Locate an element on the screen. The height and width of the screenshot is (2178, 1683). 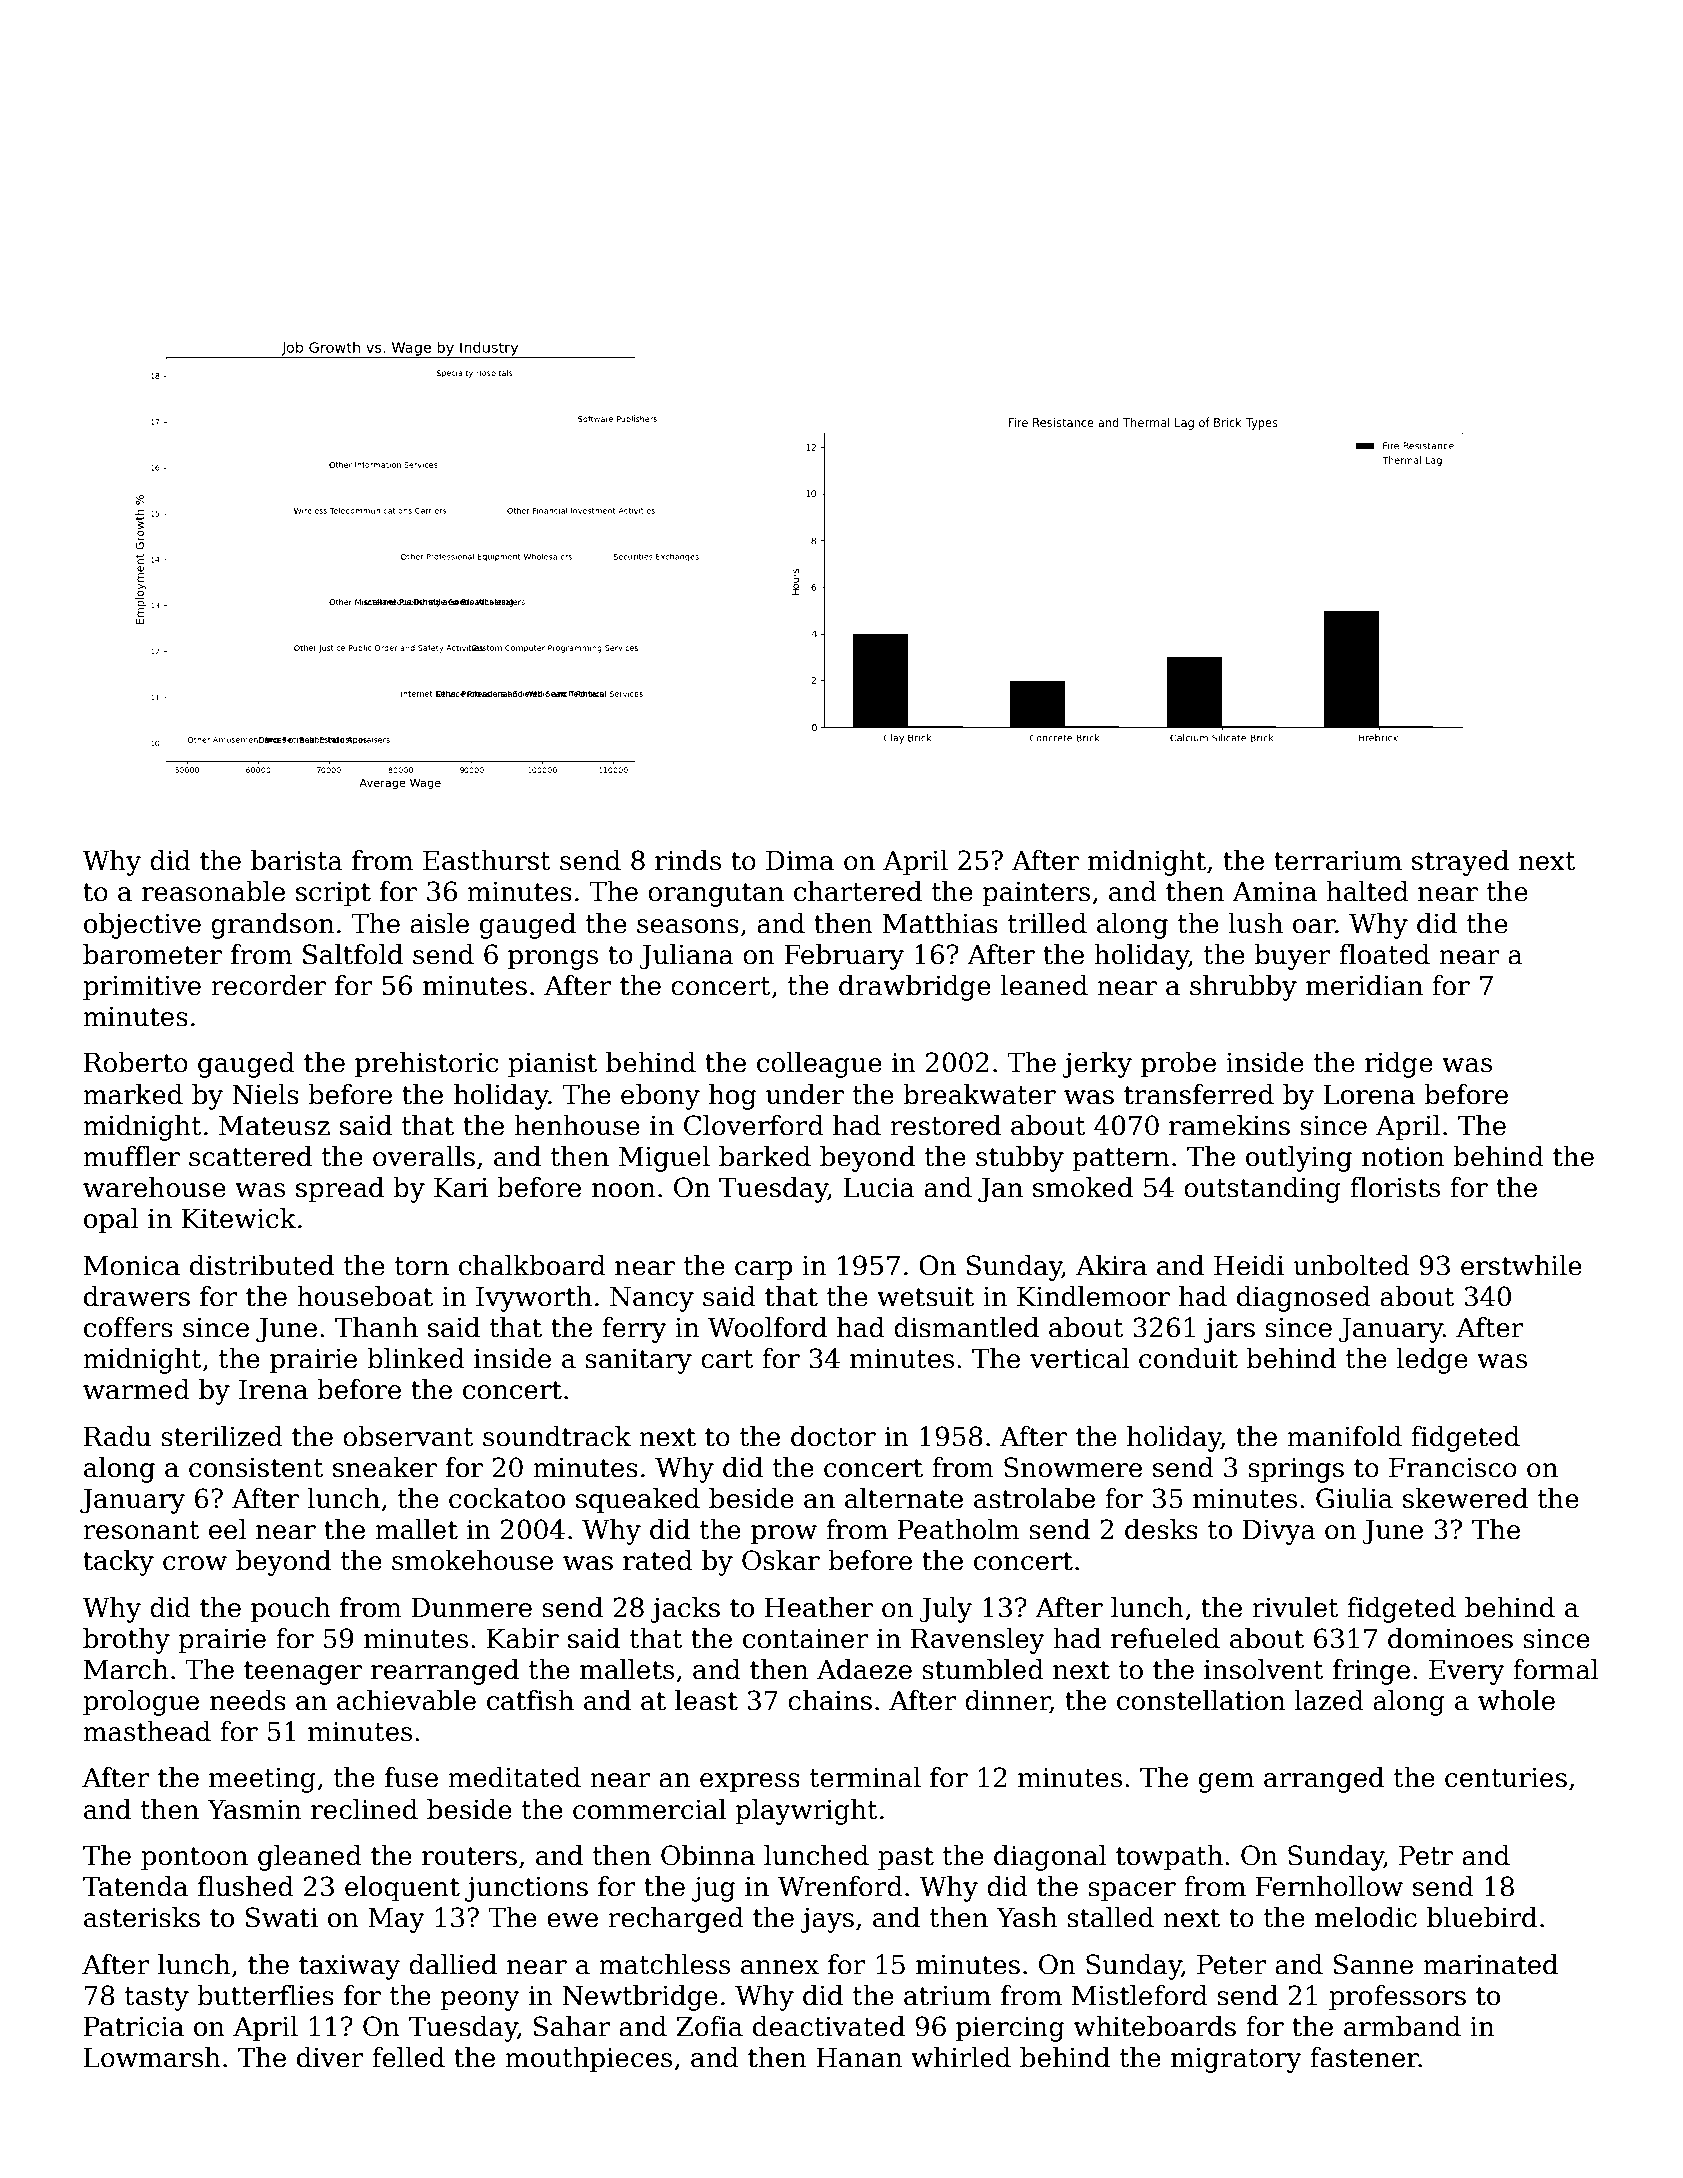
felled is located at coordinates (408, 2057).
